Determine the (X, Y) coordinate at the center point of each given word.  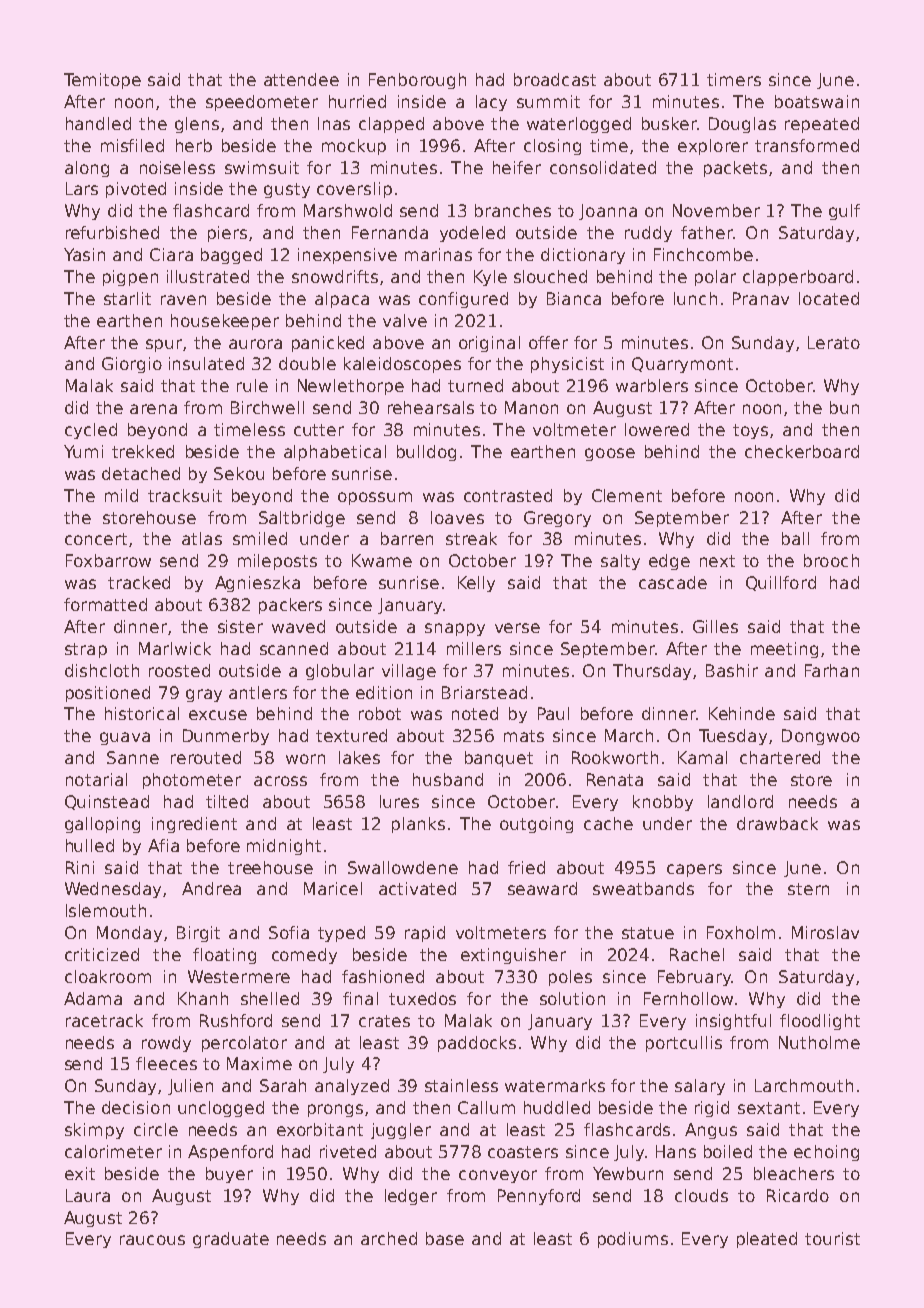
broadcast (555, 79)
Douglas (742, 125)
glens (197, 125)
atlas (202, 538)
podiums (633, 1240)
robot (380, 713)
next (717, 561)
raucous (152, 1240)
